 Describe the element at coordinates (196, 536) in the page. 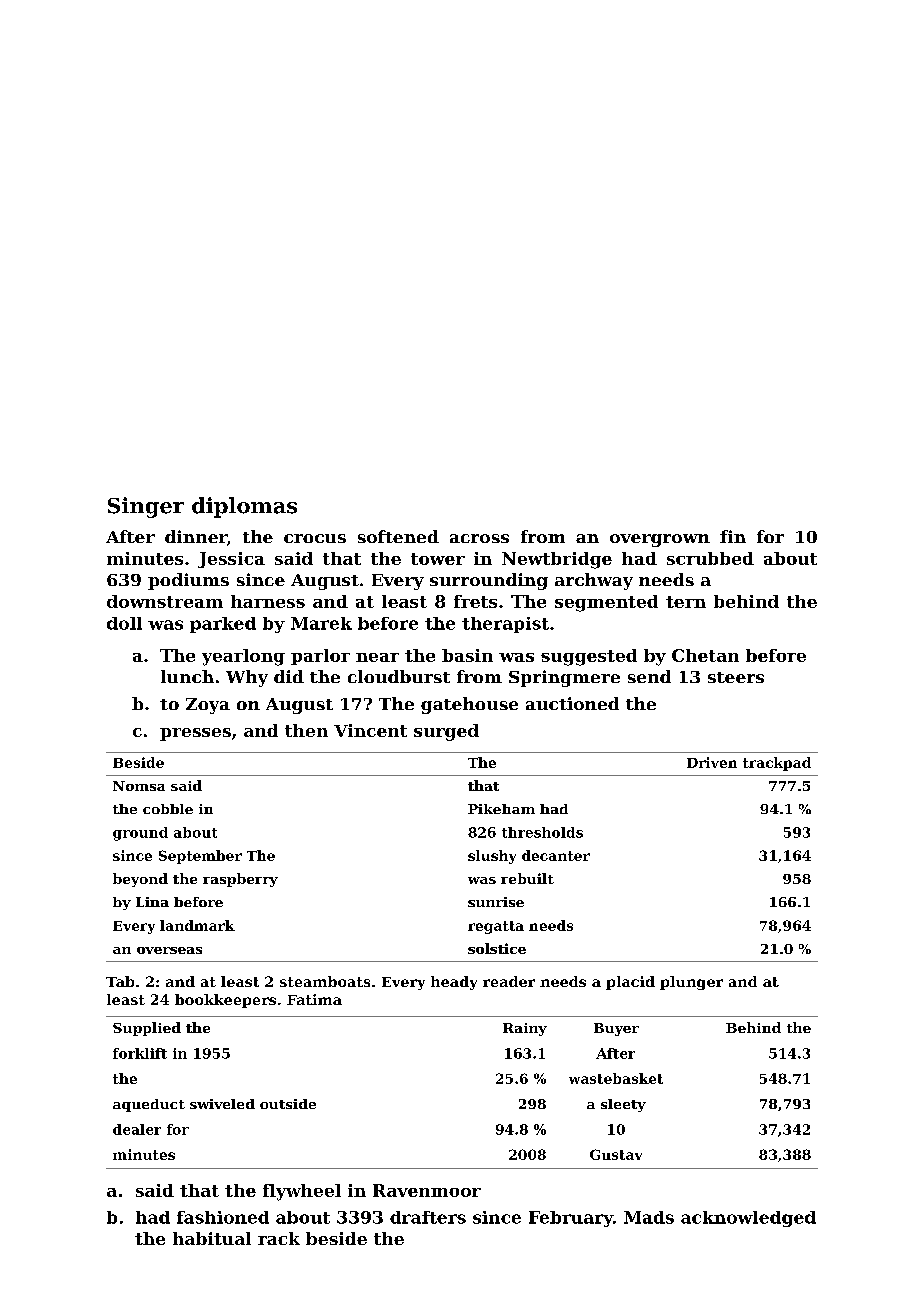

I see `dinner` at that location.
